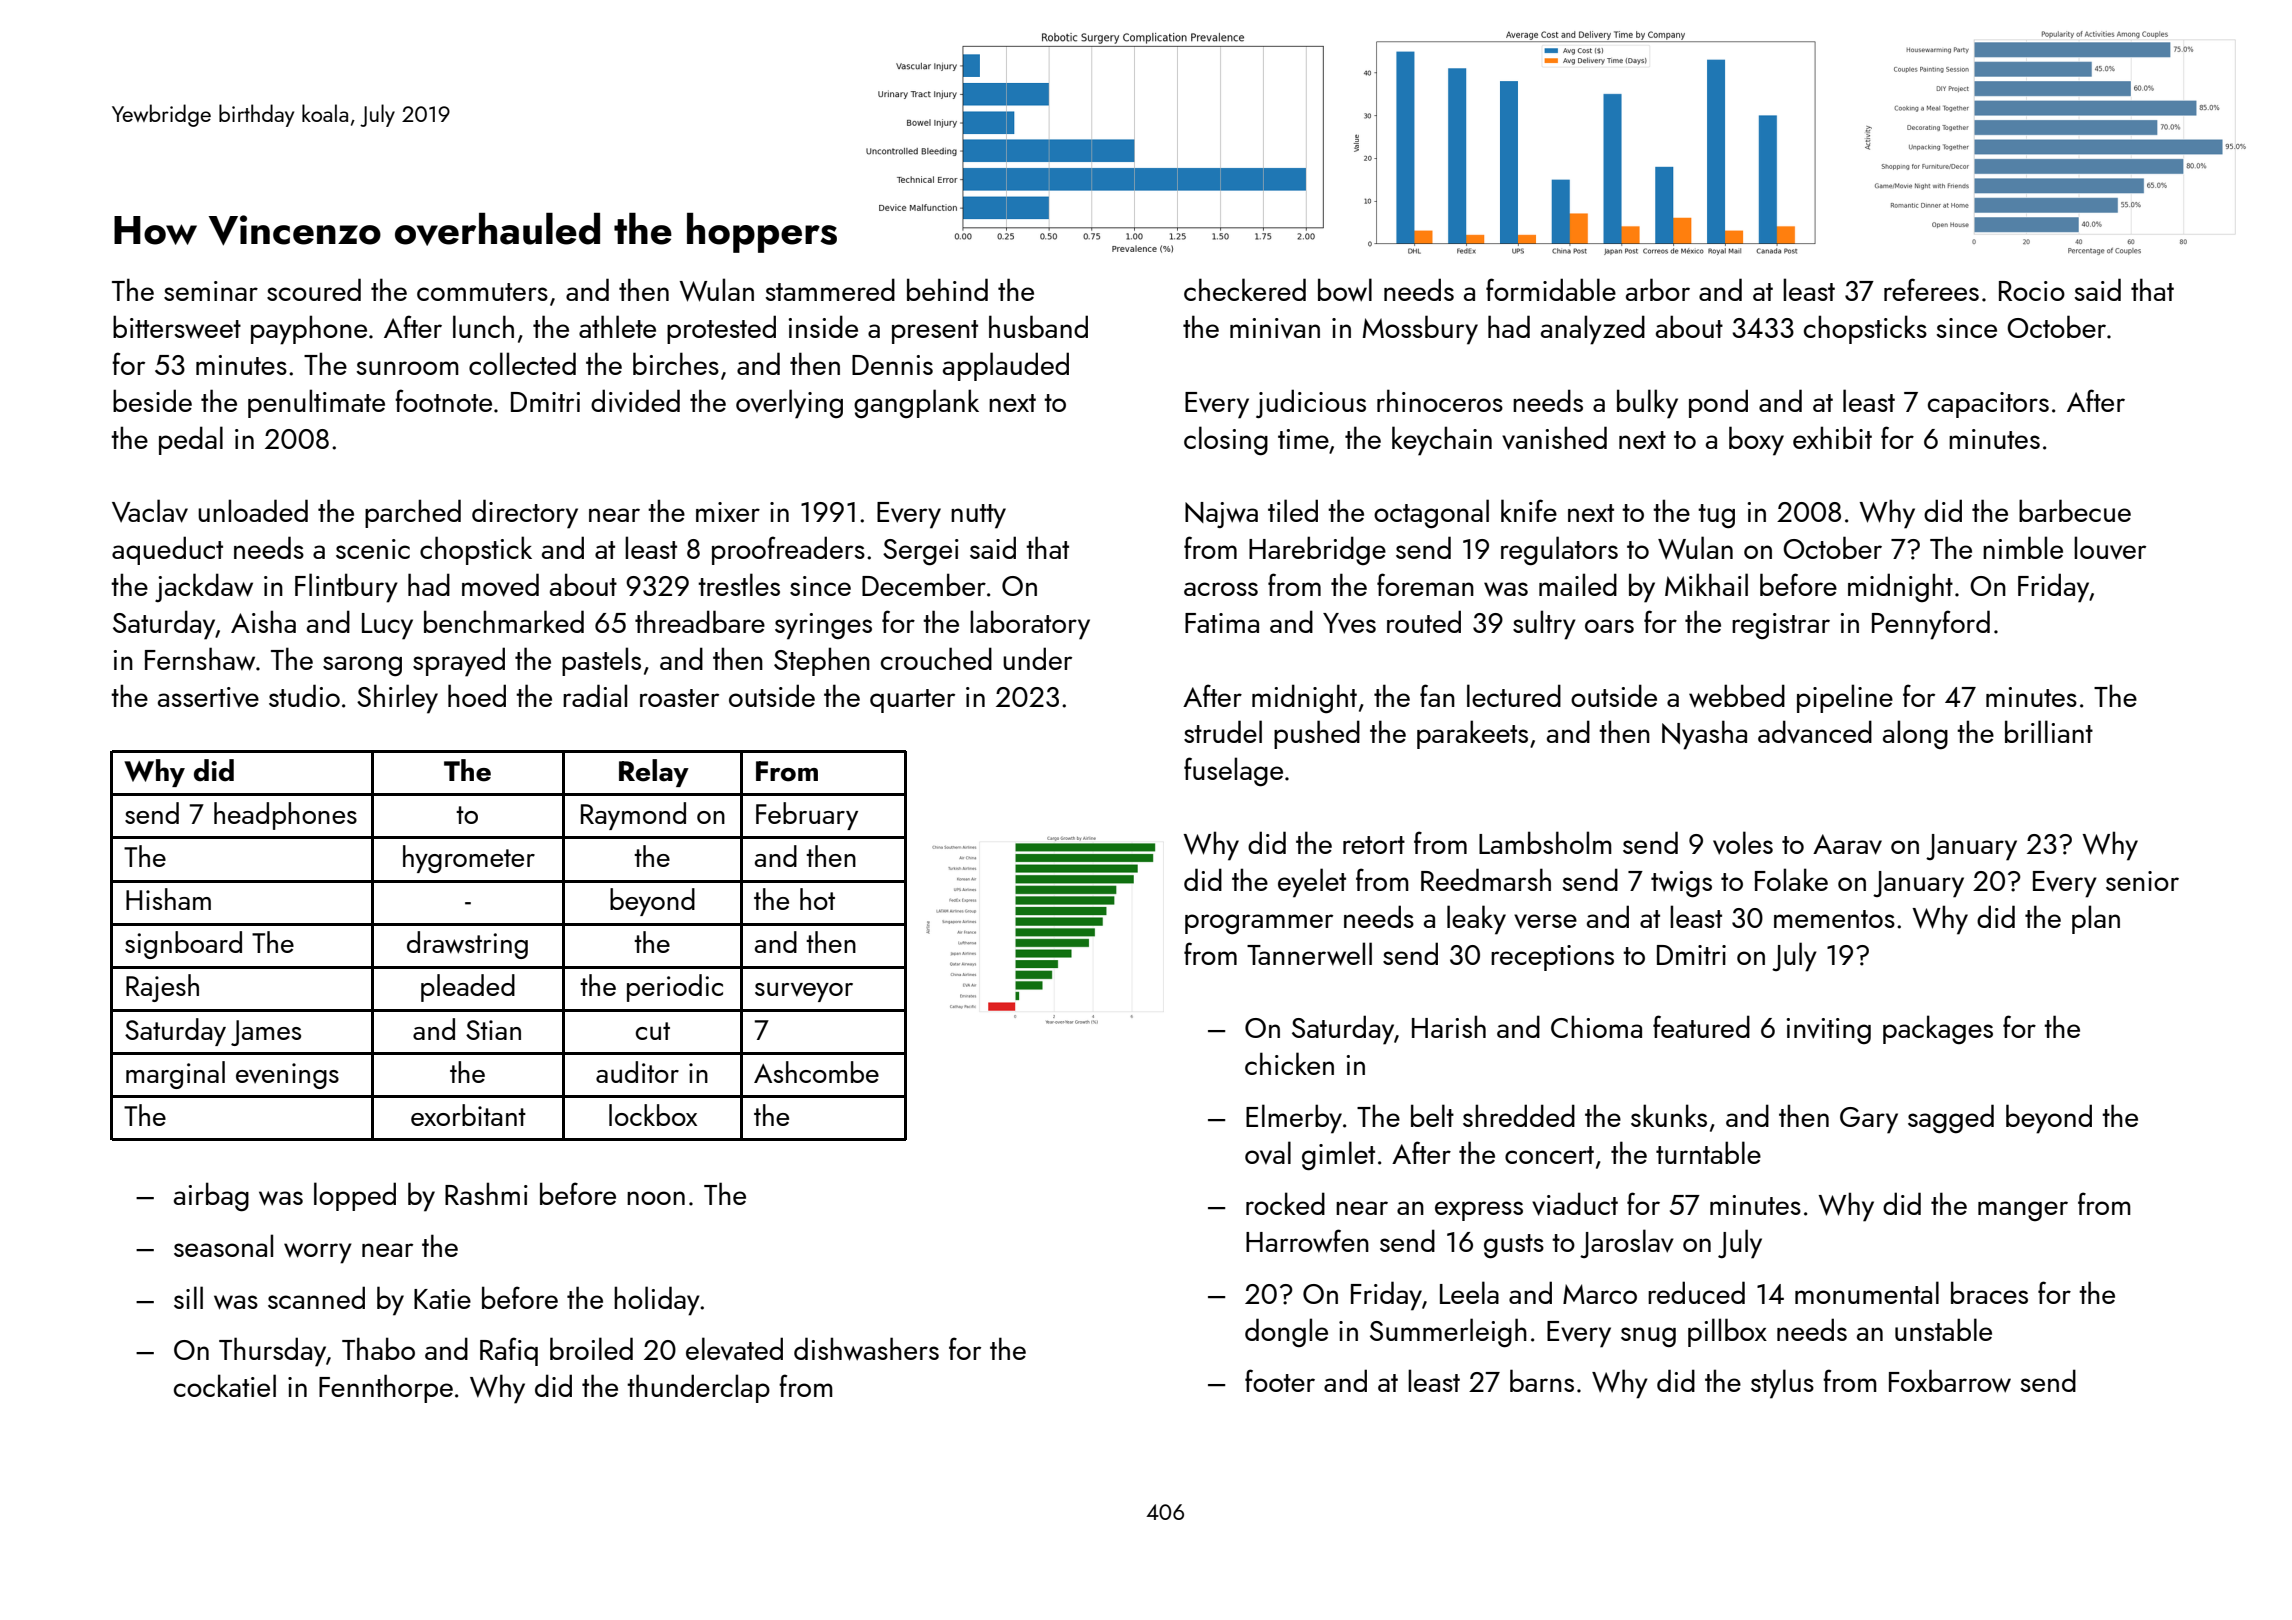 This screenshot has height=1620, width=2292. I want to click on lockbox, so click(653, 1115).
